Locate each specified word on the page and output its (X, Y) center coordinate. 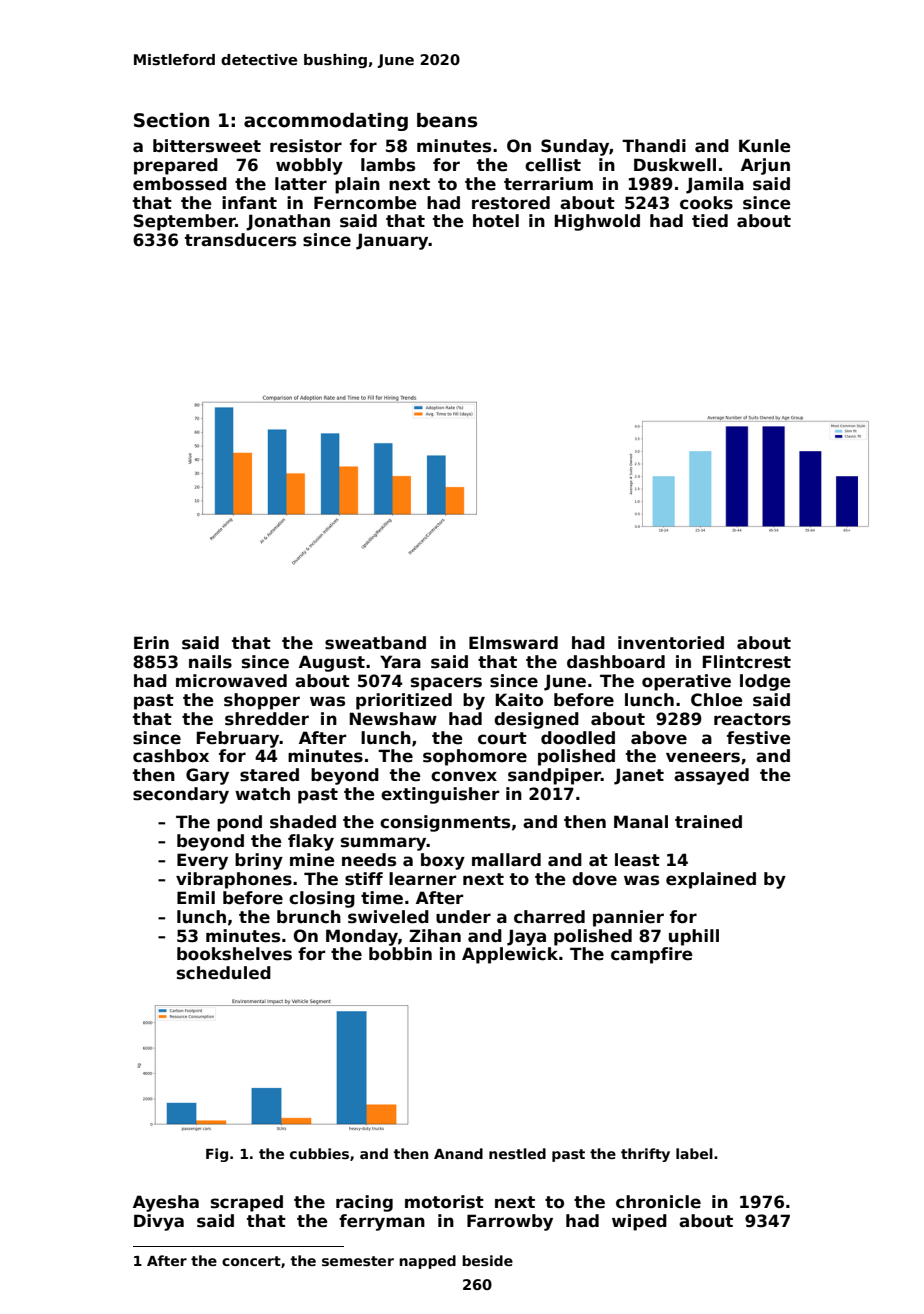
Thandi (654, 146)
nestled (517, 1153)
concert (251, 1261)
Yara (400, 662)
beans (447, 120)
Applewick (510, 955)
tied (710, 221)
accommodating (326, 122)
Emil (196, 897)
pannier (628, 918)
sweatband (375, 643)
